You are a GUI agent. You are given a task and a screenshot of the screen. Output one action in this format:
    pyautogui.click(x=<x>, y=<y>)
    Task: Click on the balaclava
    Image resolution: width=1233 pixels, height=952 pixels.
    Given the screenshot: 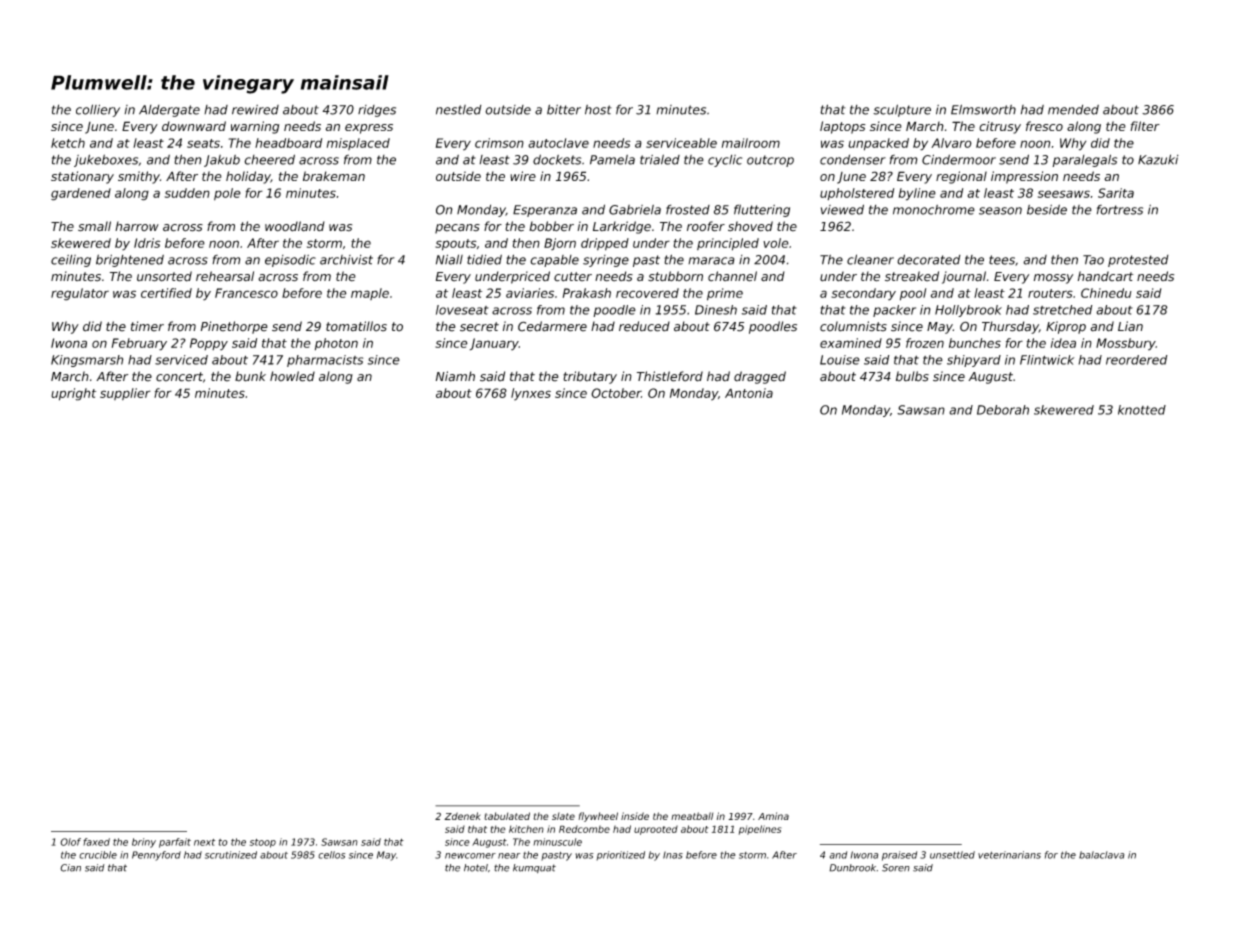 What is the action you would take?
    pyautogui.click(x=1102, y=855)
